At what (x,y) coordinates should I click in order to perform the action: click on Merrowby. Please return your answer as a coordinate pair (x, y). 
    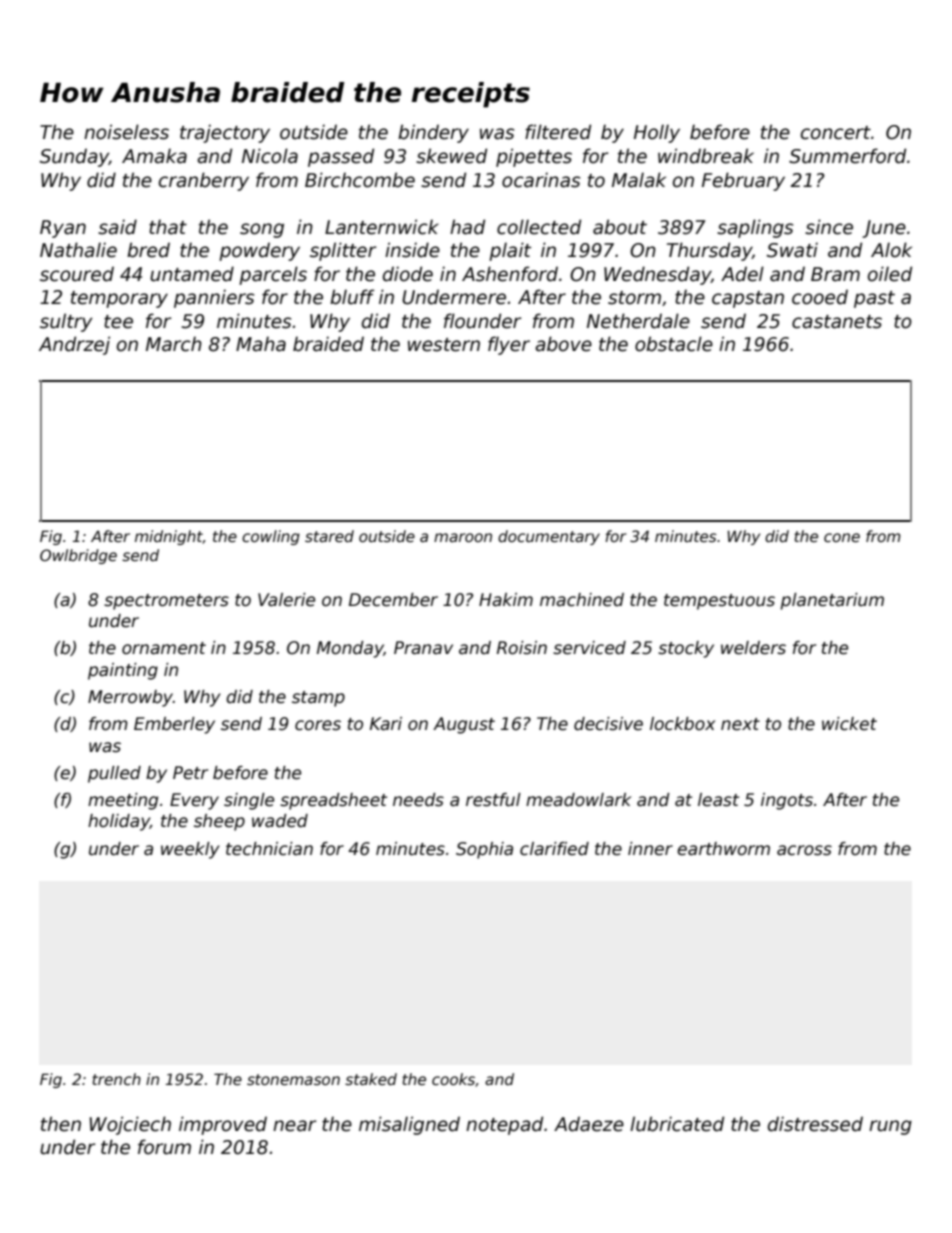
    Looking at the image, I should click on (130, 698).
